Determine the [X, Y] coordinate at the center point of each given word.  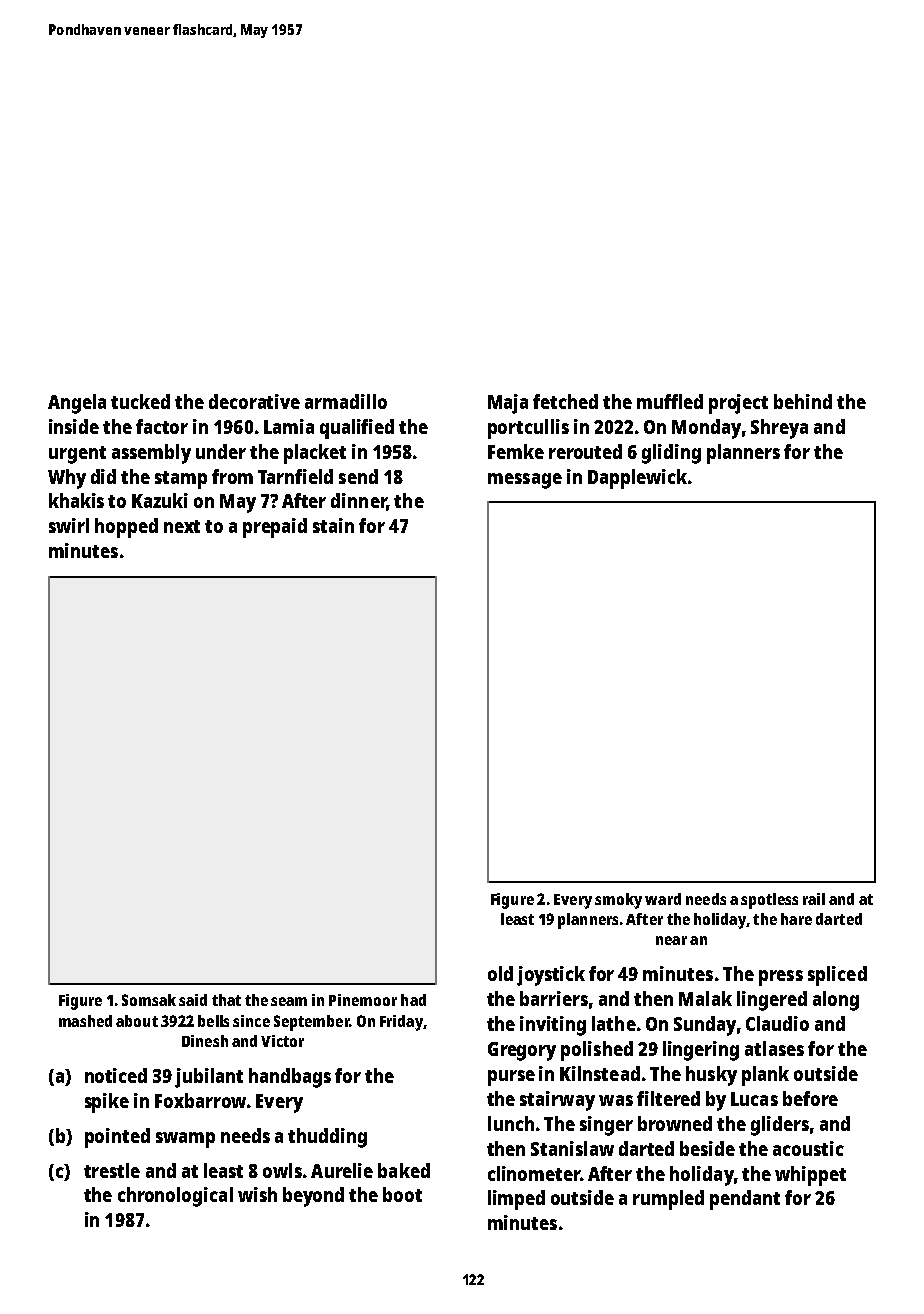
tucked [140, 401]
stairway [557, 1101]
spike [107, 1103]
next [182, 526]
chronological [175, 1197]
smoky [618, 901]
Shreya [779, 429]
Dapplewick [637, 479]
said [193, 1000]
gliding [671, 454]
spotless [769, 901]
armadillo [346, 401]
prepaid [275, 528]
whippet [810, 1176]
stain [333, 525]
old [500, 973]
